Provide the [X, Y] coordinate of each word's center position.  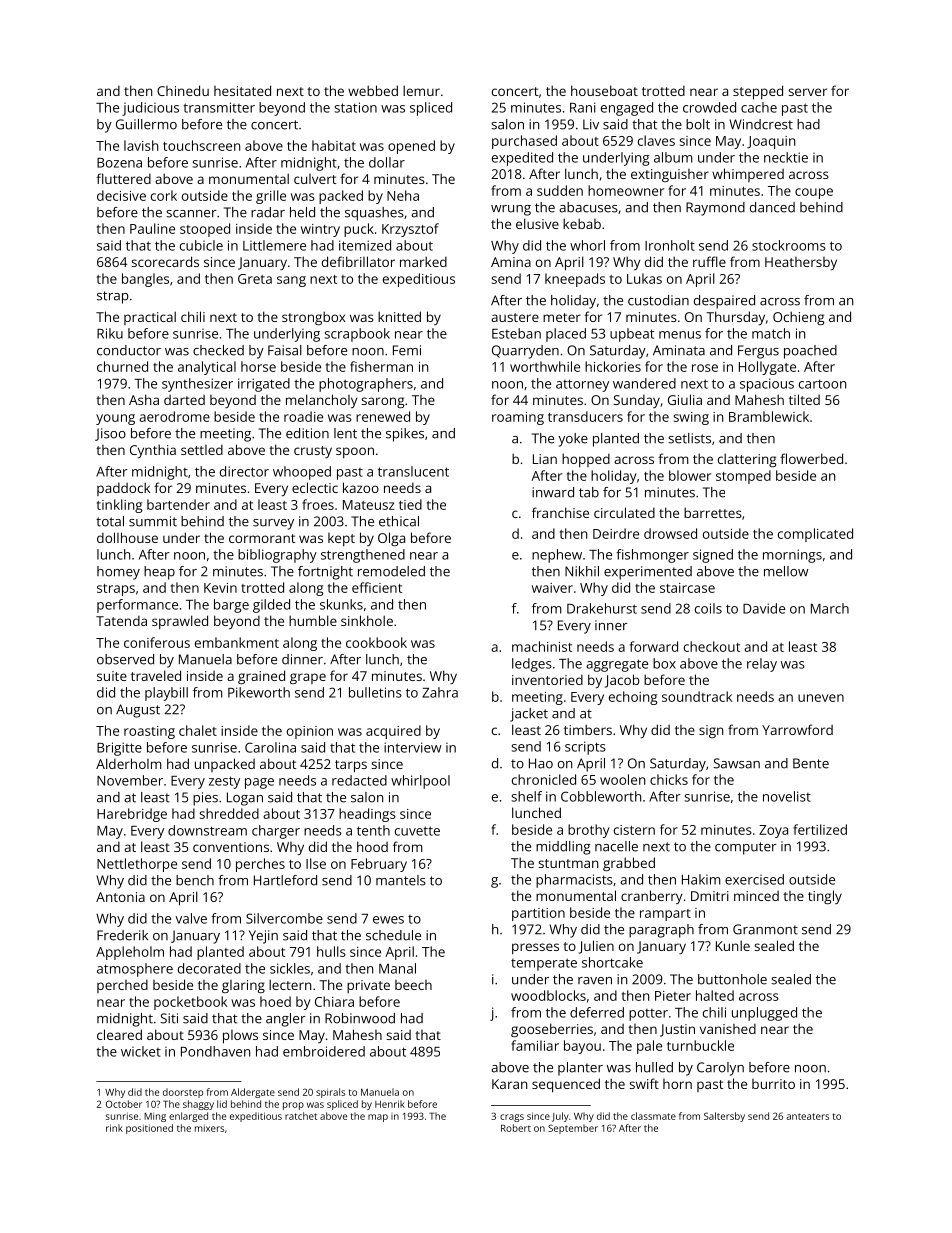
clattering [747, 460]
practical [150, 318]
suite [112, 676]
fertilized [820, 829]
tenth [373, 830]
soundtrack [697, 696]
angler [286, 1020]
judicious [150, 109]
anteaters [808, 1116]
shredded [229, 813]
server [807, 92]
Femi [407, 350]
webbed [373, 90]
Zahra [440, 692]
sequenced [566, 1085]
